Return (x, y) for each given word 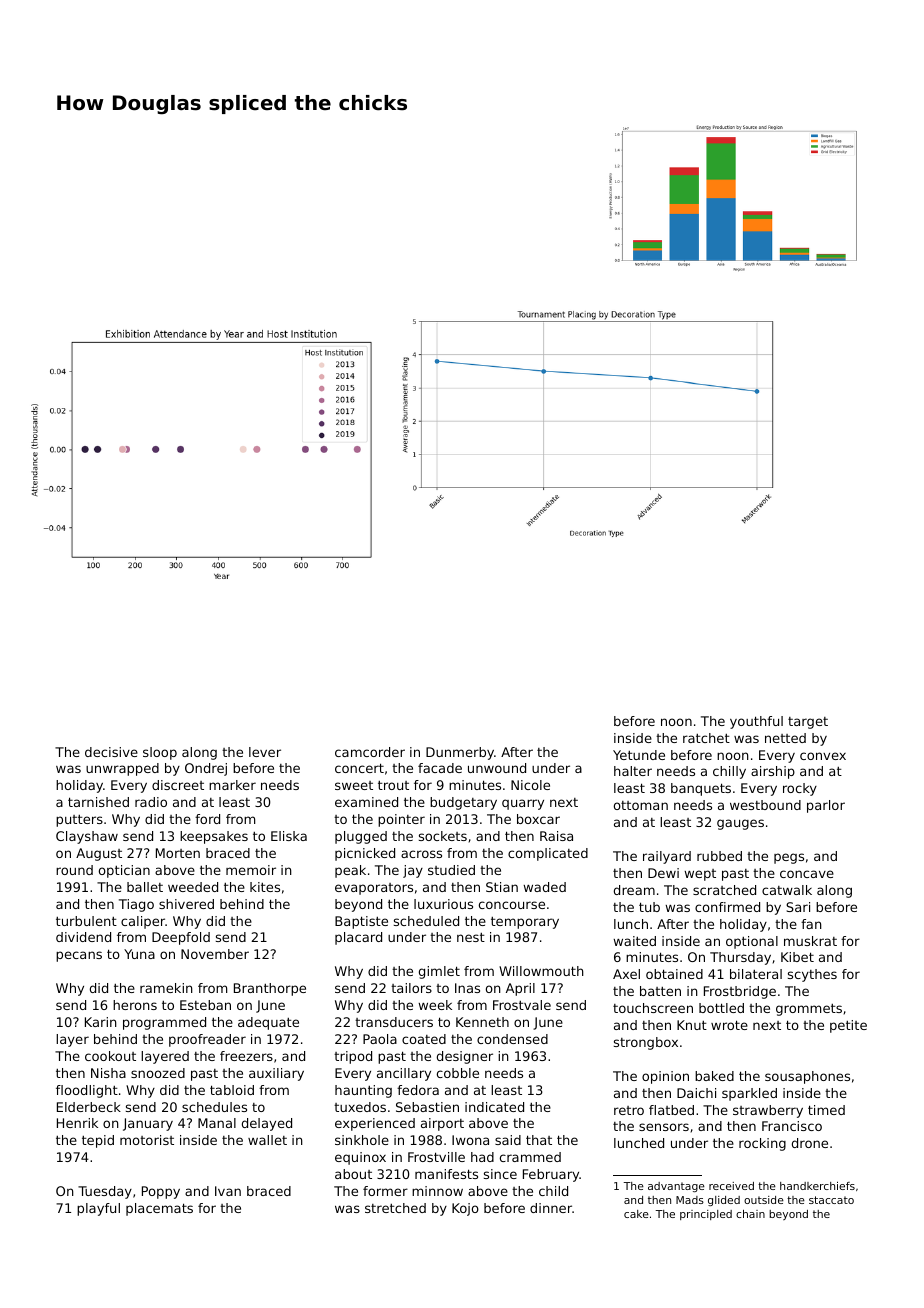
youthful (756, 722)
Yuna (139, 954)
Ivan (228, 1191)
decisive (111, 752)
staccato (831, 1200)
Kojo (465, 1209)
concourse (512, 905)
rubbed (719, 856)
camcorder (370, 752)
